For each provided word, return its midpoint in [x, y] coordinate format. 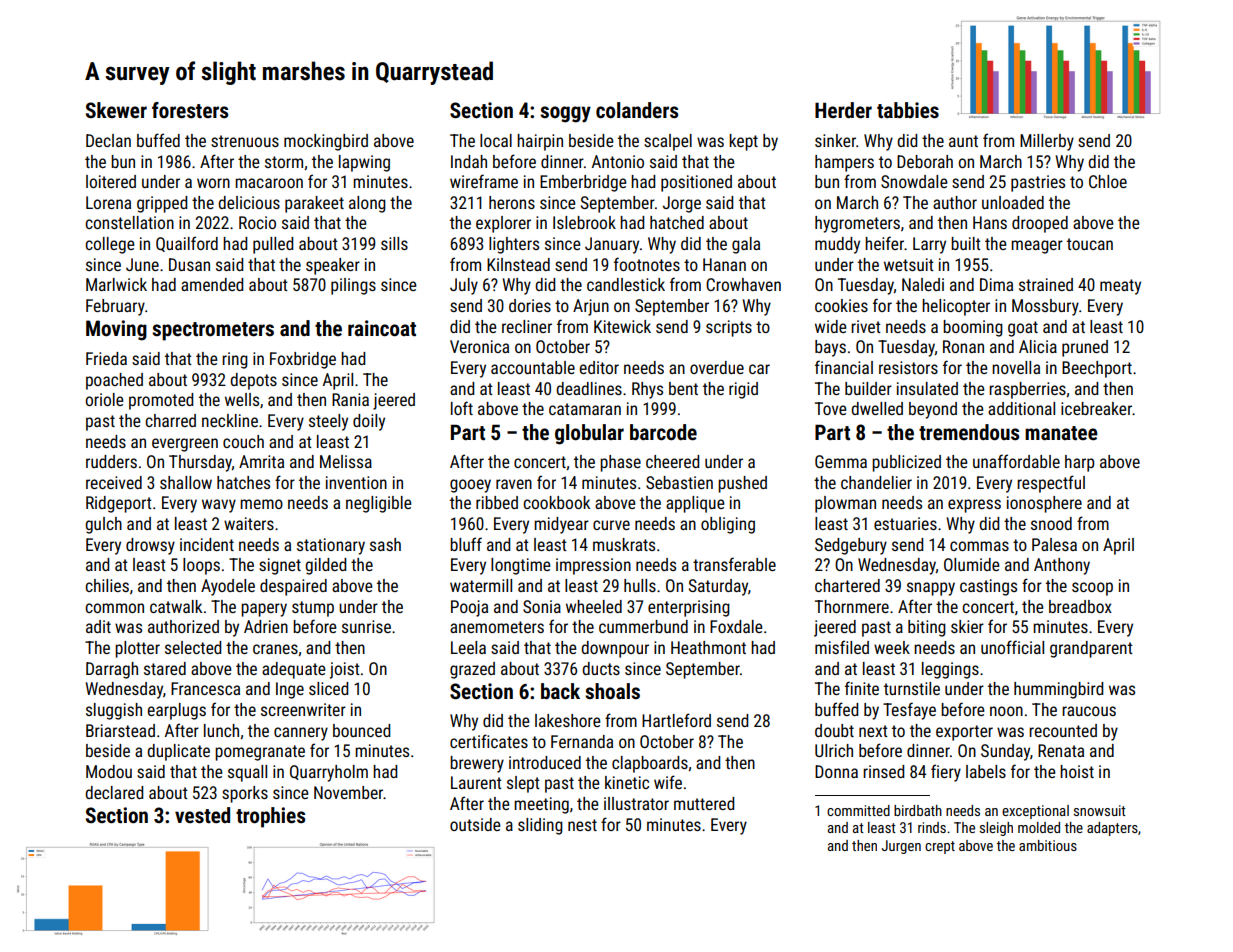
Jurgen [901, 847]
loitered [111, 181]
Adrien [266, 626]
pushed [742, 484]
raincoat [382, 328]
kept [743, 142]
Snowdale [914, 181]
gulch [103, 525]
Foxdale [736, 626]
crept [940, 847]
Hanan [724, 264]
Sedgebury [851, 546]
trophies [271, 817]
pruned [1085, 348]
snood [1051, 523]
